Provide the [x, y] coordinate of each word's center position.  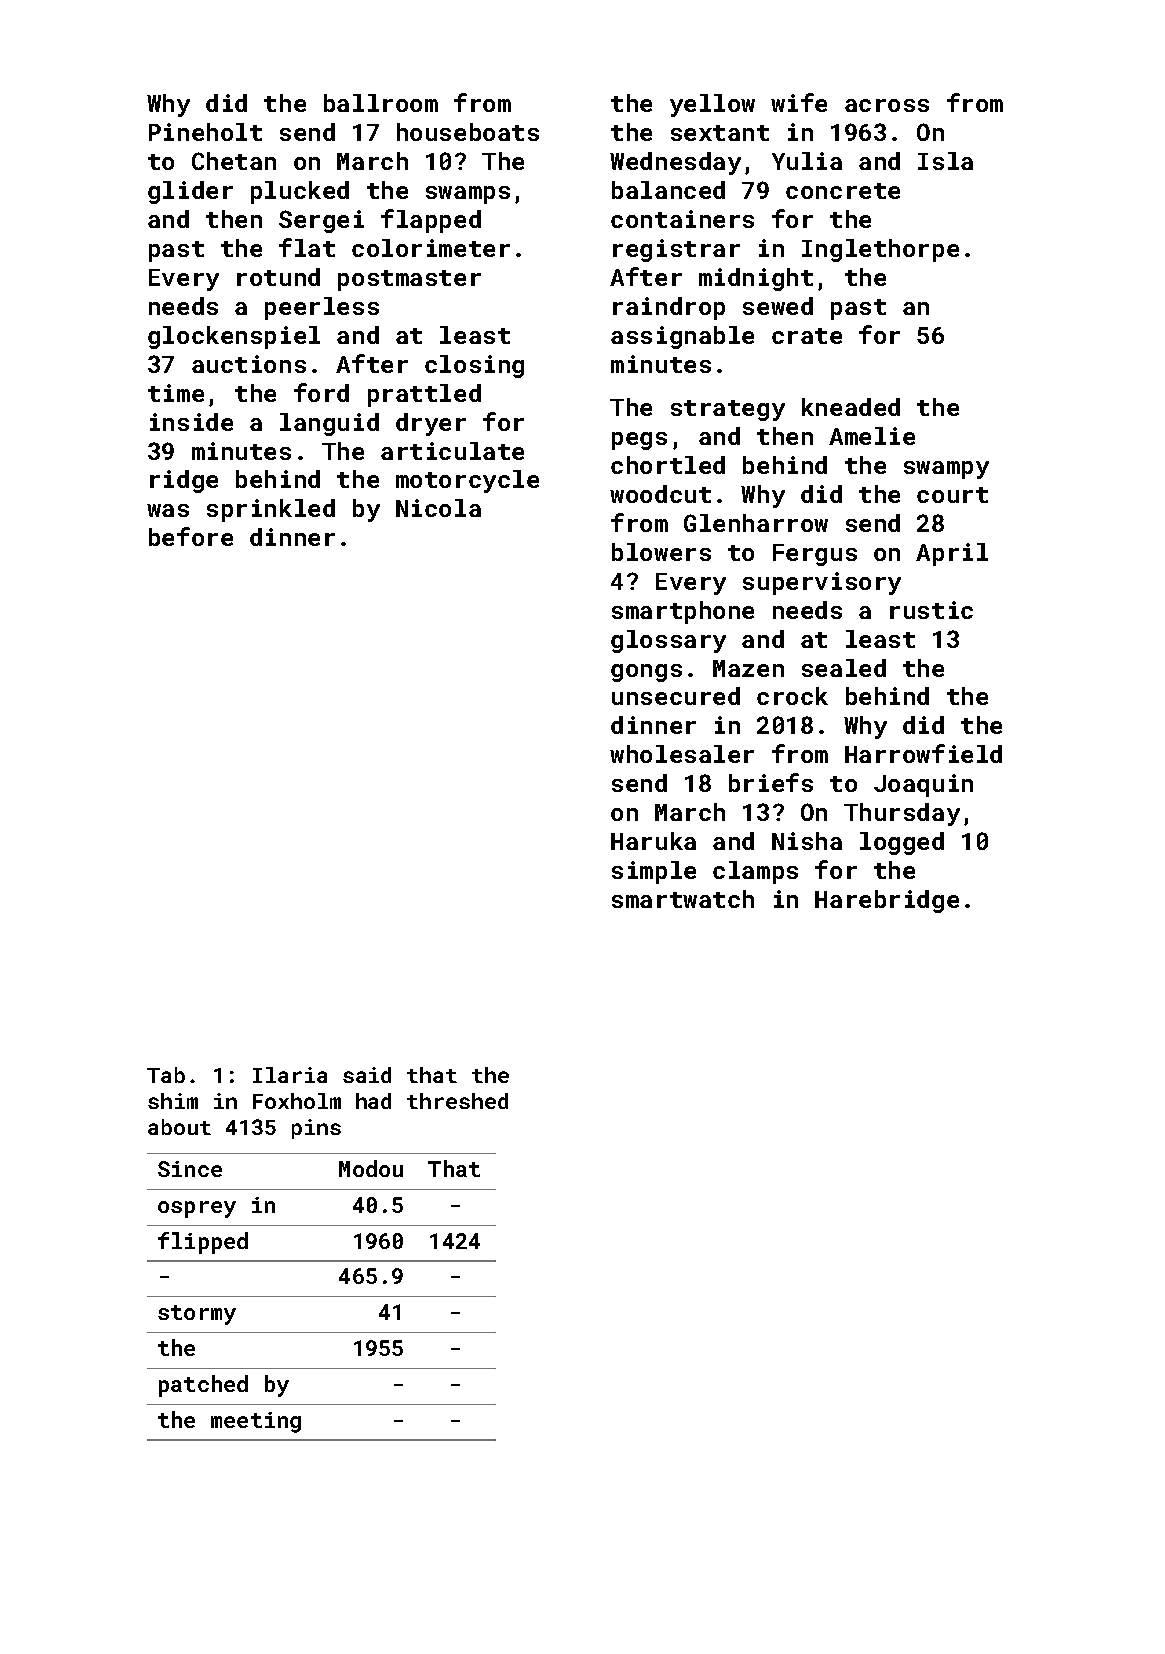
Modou [371, 1168]
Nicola [438, 508]
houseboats [468, 132]
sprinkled [271, 510]
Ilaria [290, 1075]
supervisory [822, 583]
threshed [457, 1101]
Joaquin [923, 785]
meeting [256, 1422]
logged [902, 843]
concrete [843, 191]
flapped [431, 221]
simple [654, 872]
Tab [166, 1075]
